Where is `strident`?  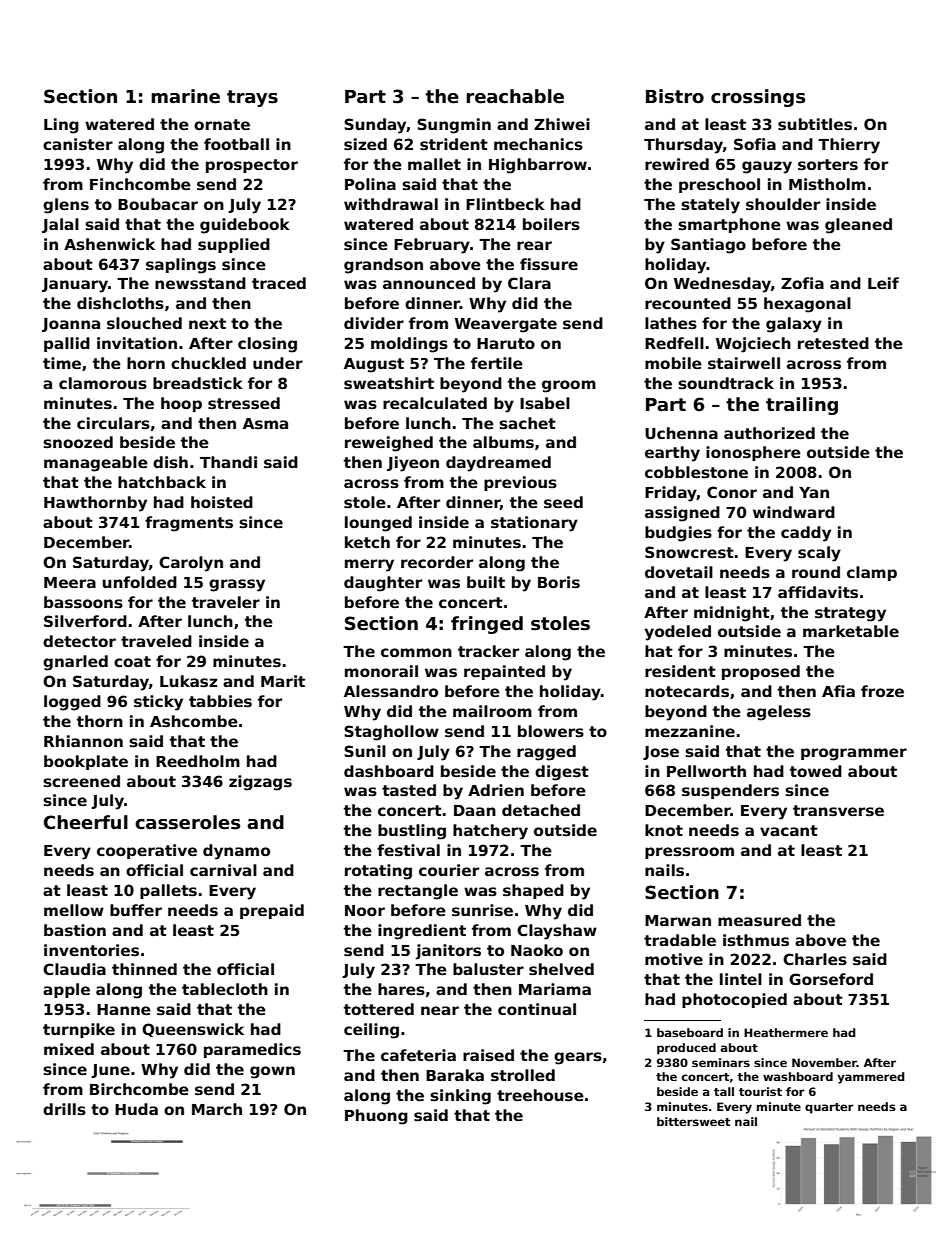
strident is located at coordinates (454, 144).
